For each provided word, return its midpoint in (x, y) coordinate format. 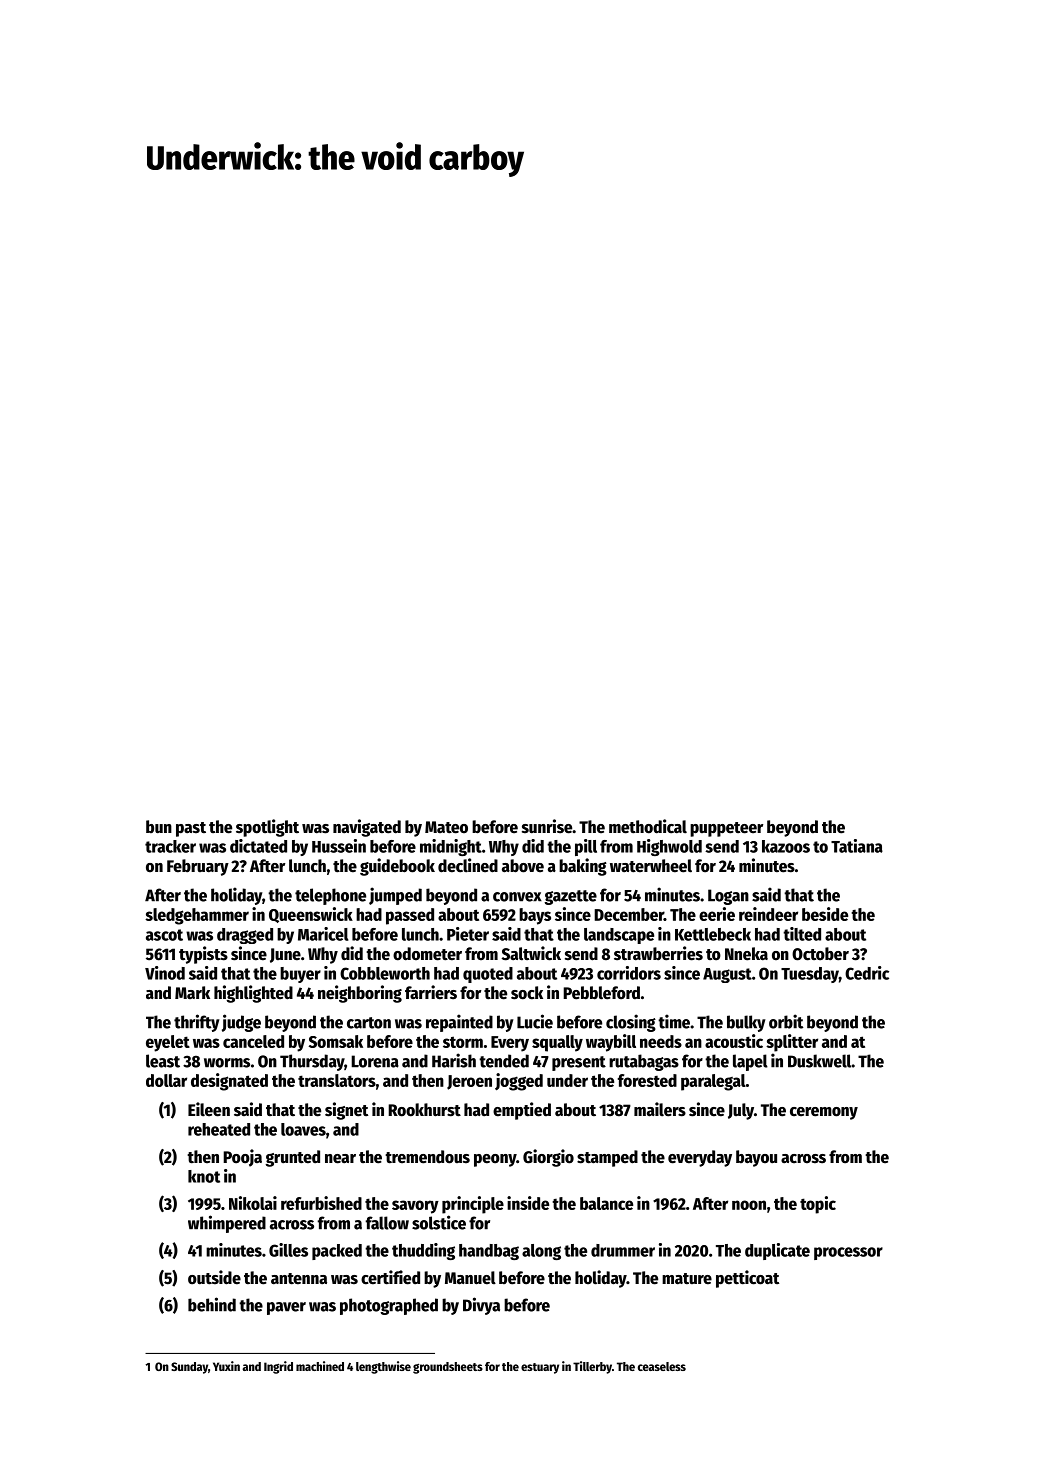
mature (687, 1279)
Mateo (446, 827)
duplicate (777, 1251)
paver (286, 1308)
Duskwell (819, 1061)
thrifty (197, 1023)
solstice (439, 1222)
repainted (459, 1023)
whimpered (227, 1224)
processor (848, 1253)
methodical (648, 826)
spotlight (267, 828)
